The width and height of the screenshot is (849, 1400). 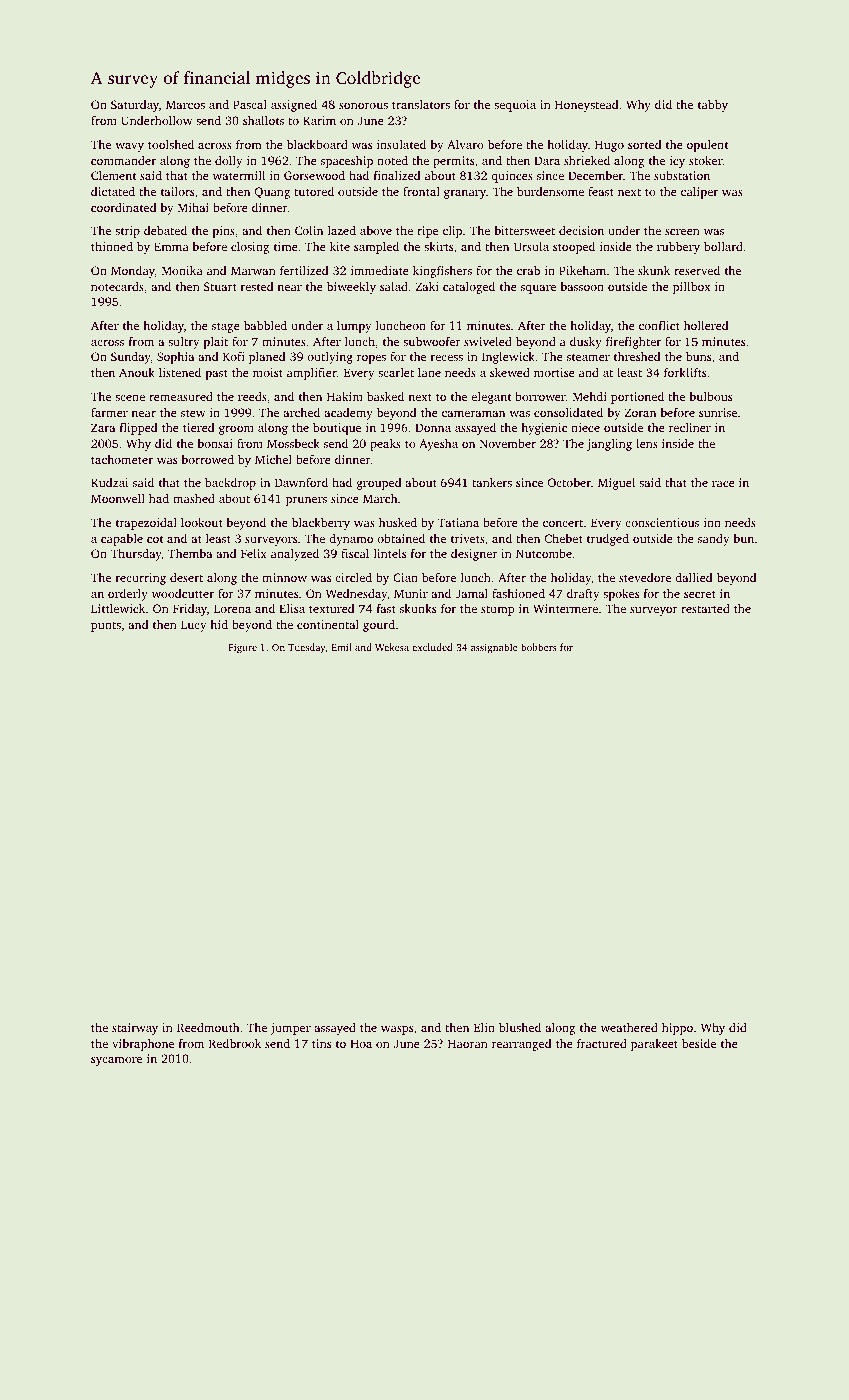 I want to click on stew, so click(x=193, y=413).
